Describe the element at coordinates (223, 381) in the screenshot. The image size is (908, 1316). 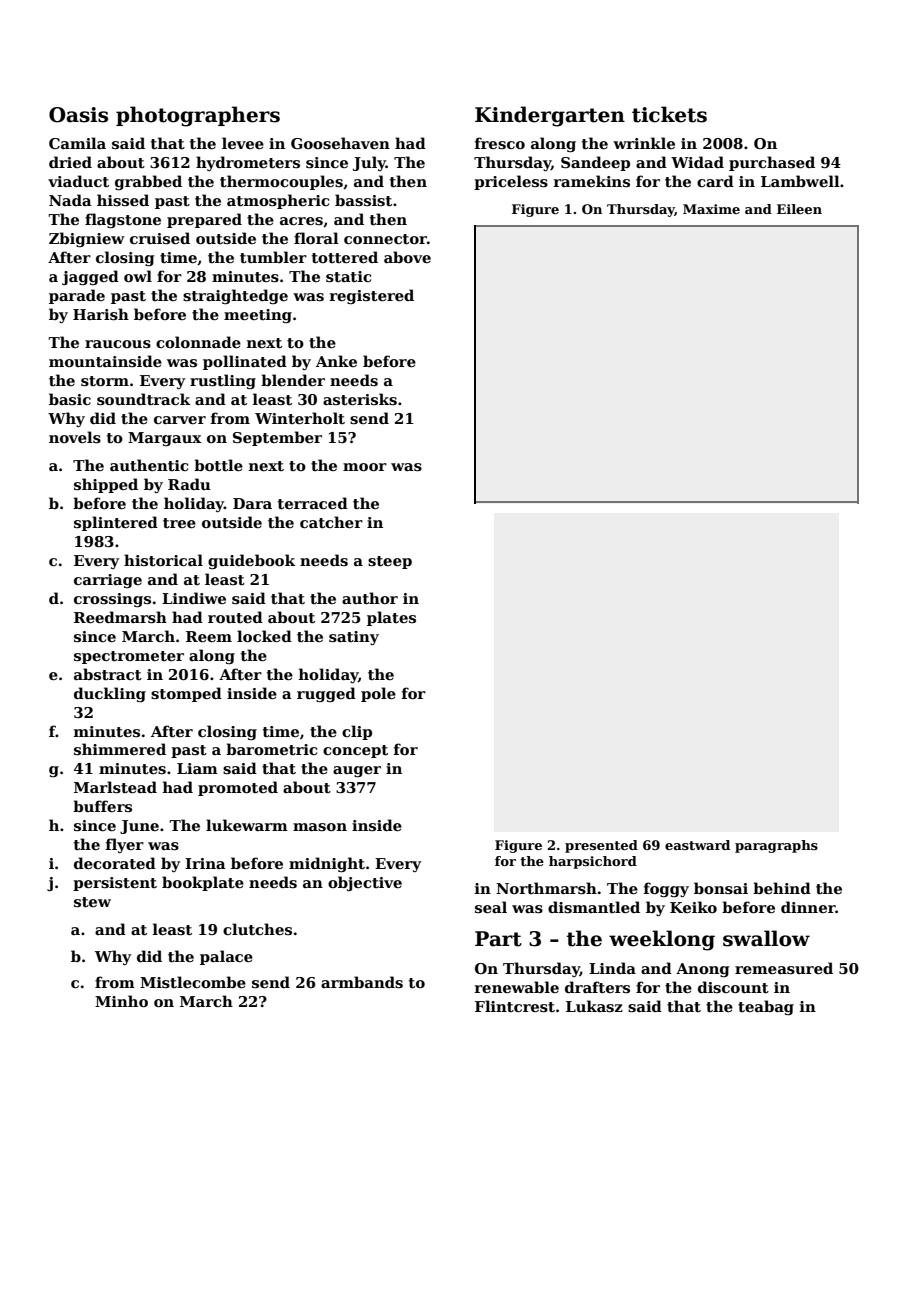
I see `rustling` at that location.
